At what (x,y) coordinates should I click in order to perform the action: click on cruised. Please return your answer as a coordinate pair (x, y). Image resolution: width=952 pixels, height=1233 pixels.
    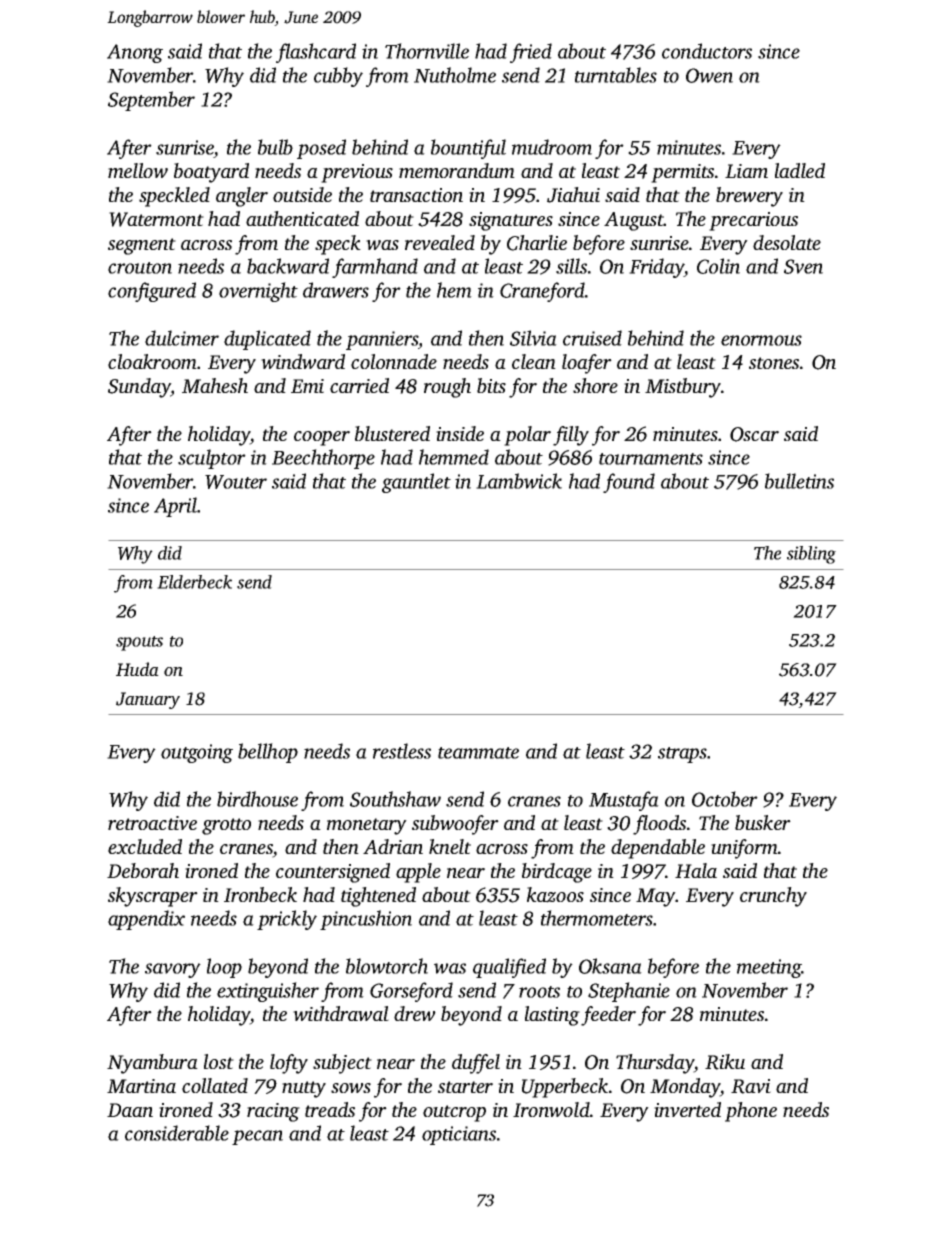
    Looking at the image, I should click on (592, 338).
